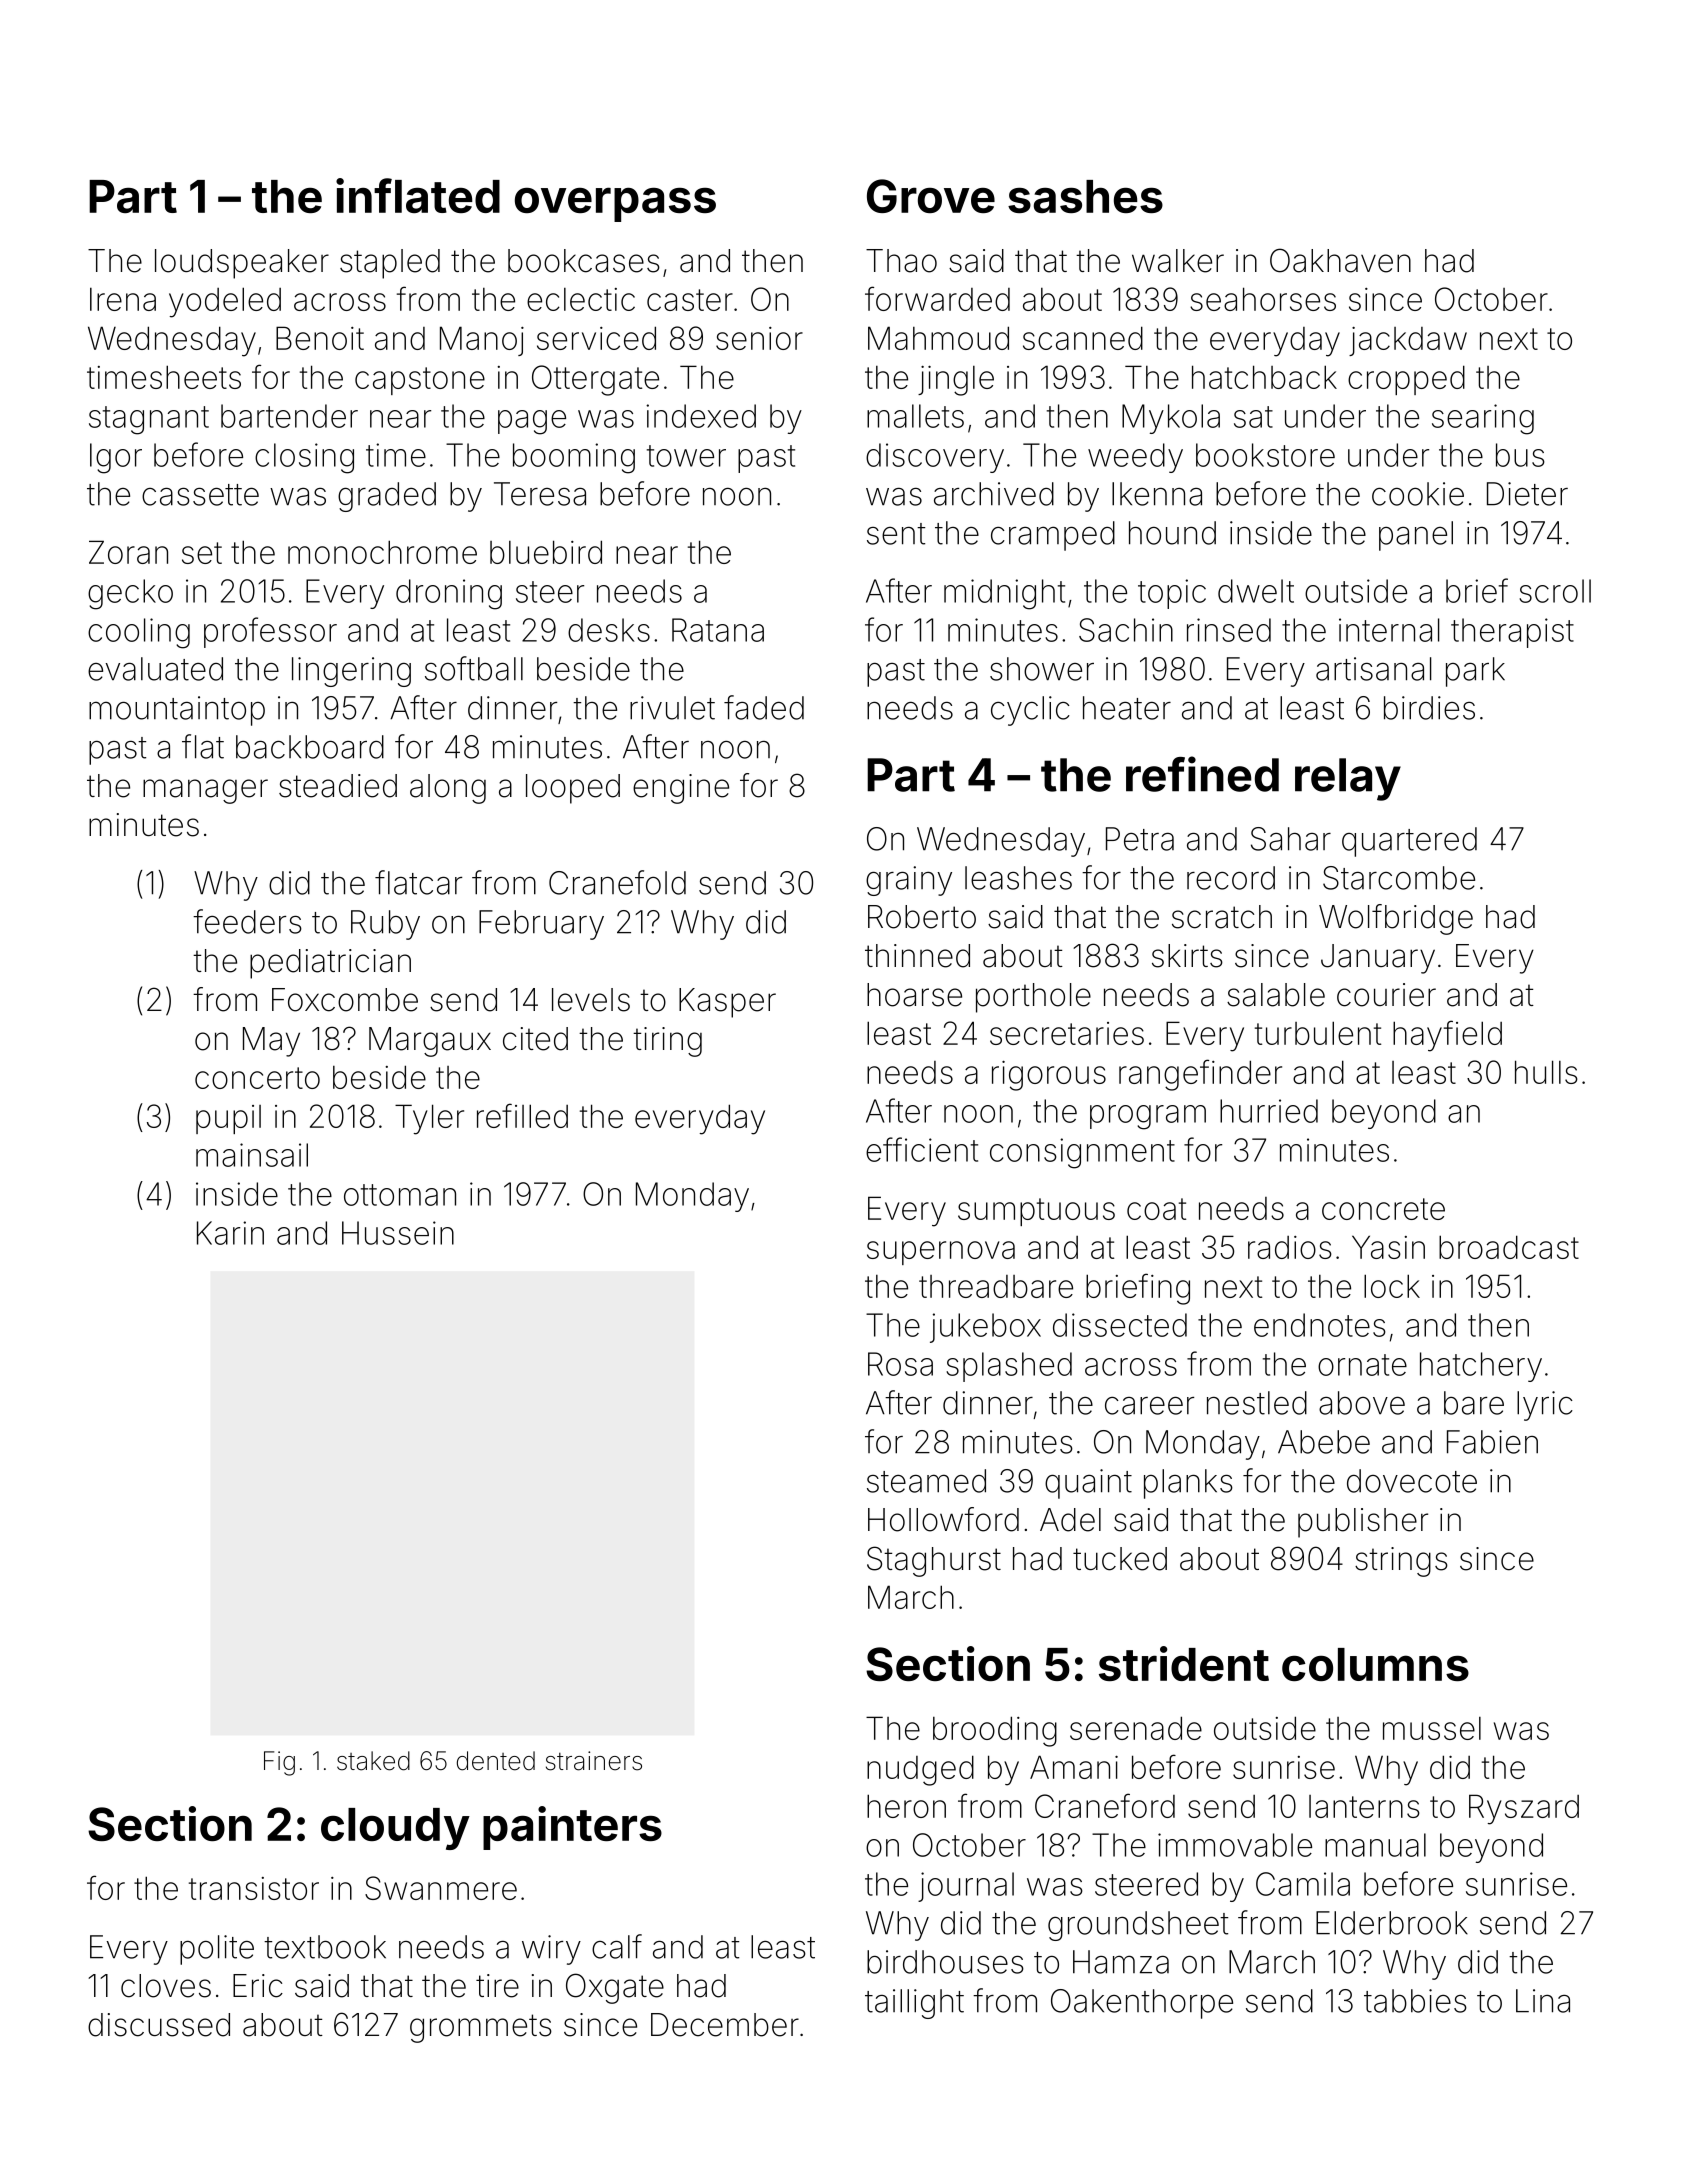  I want to click on December, so click(725, 2025).
